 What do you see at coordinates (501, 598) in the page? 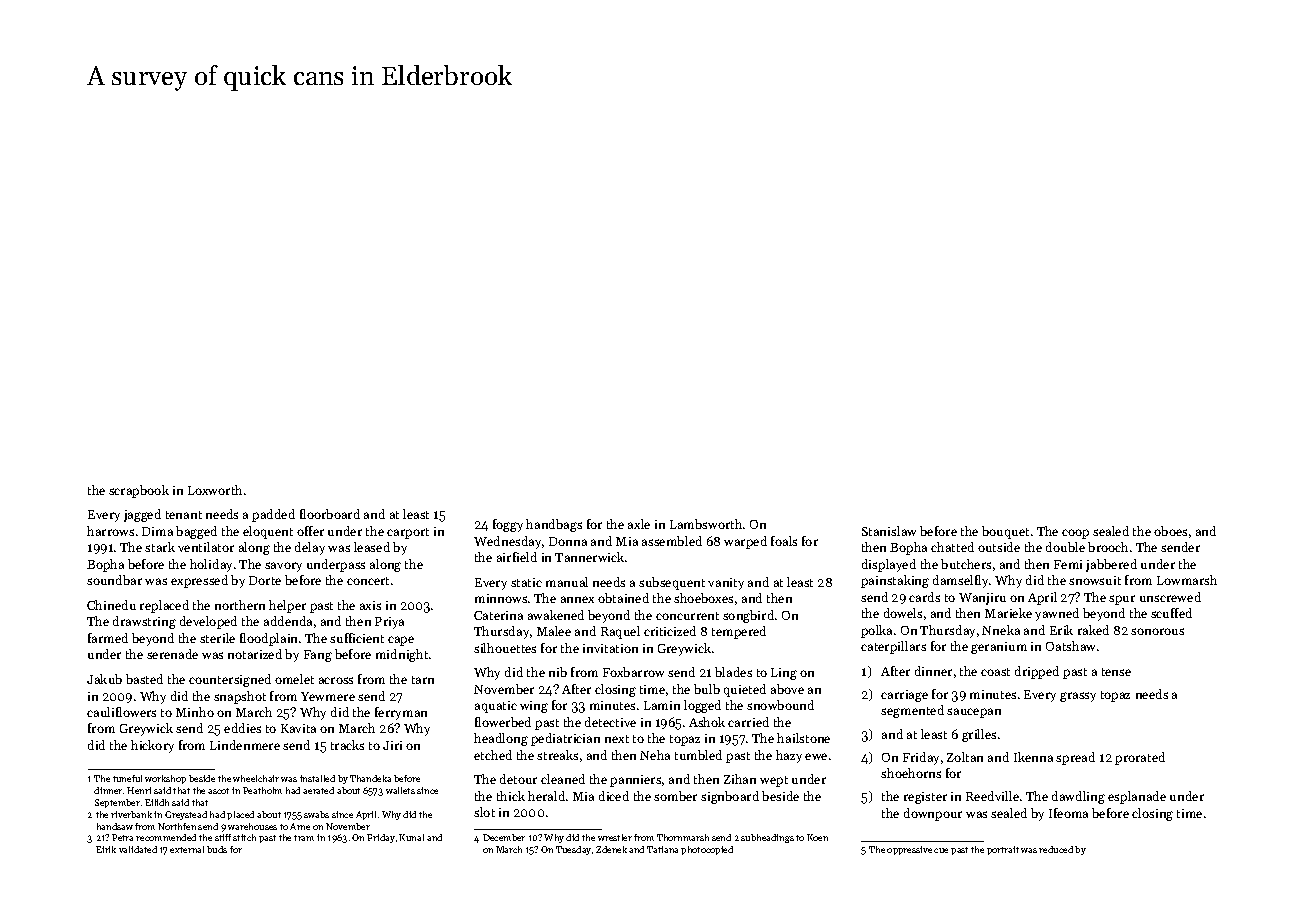
I see `minnows` at bounding box center [501, 598].
